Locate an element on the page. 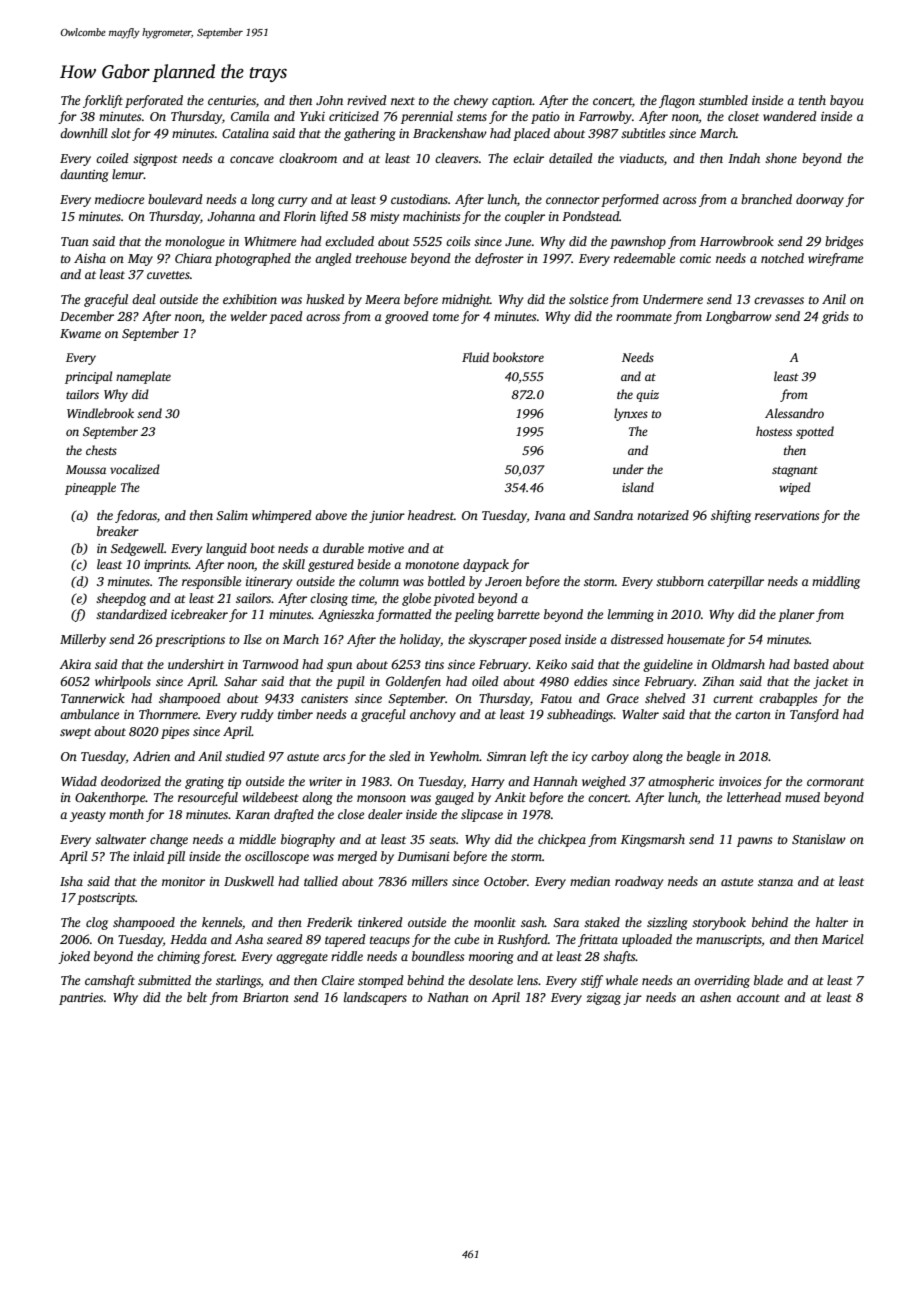  bridges is located at coordinates (844, 242).
